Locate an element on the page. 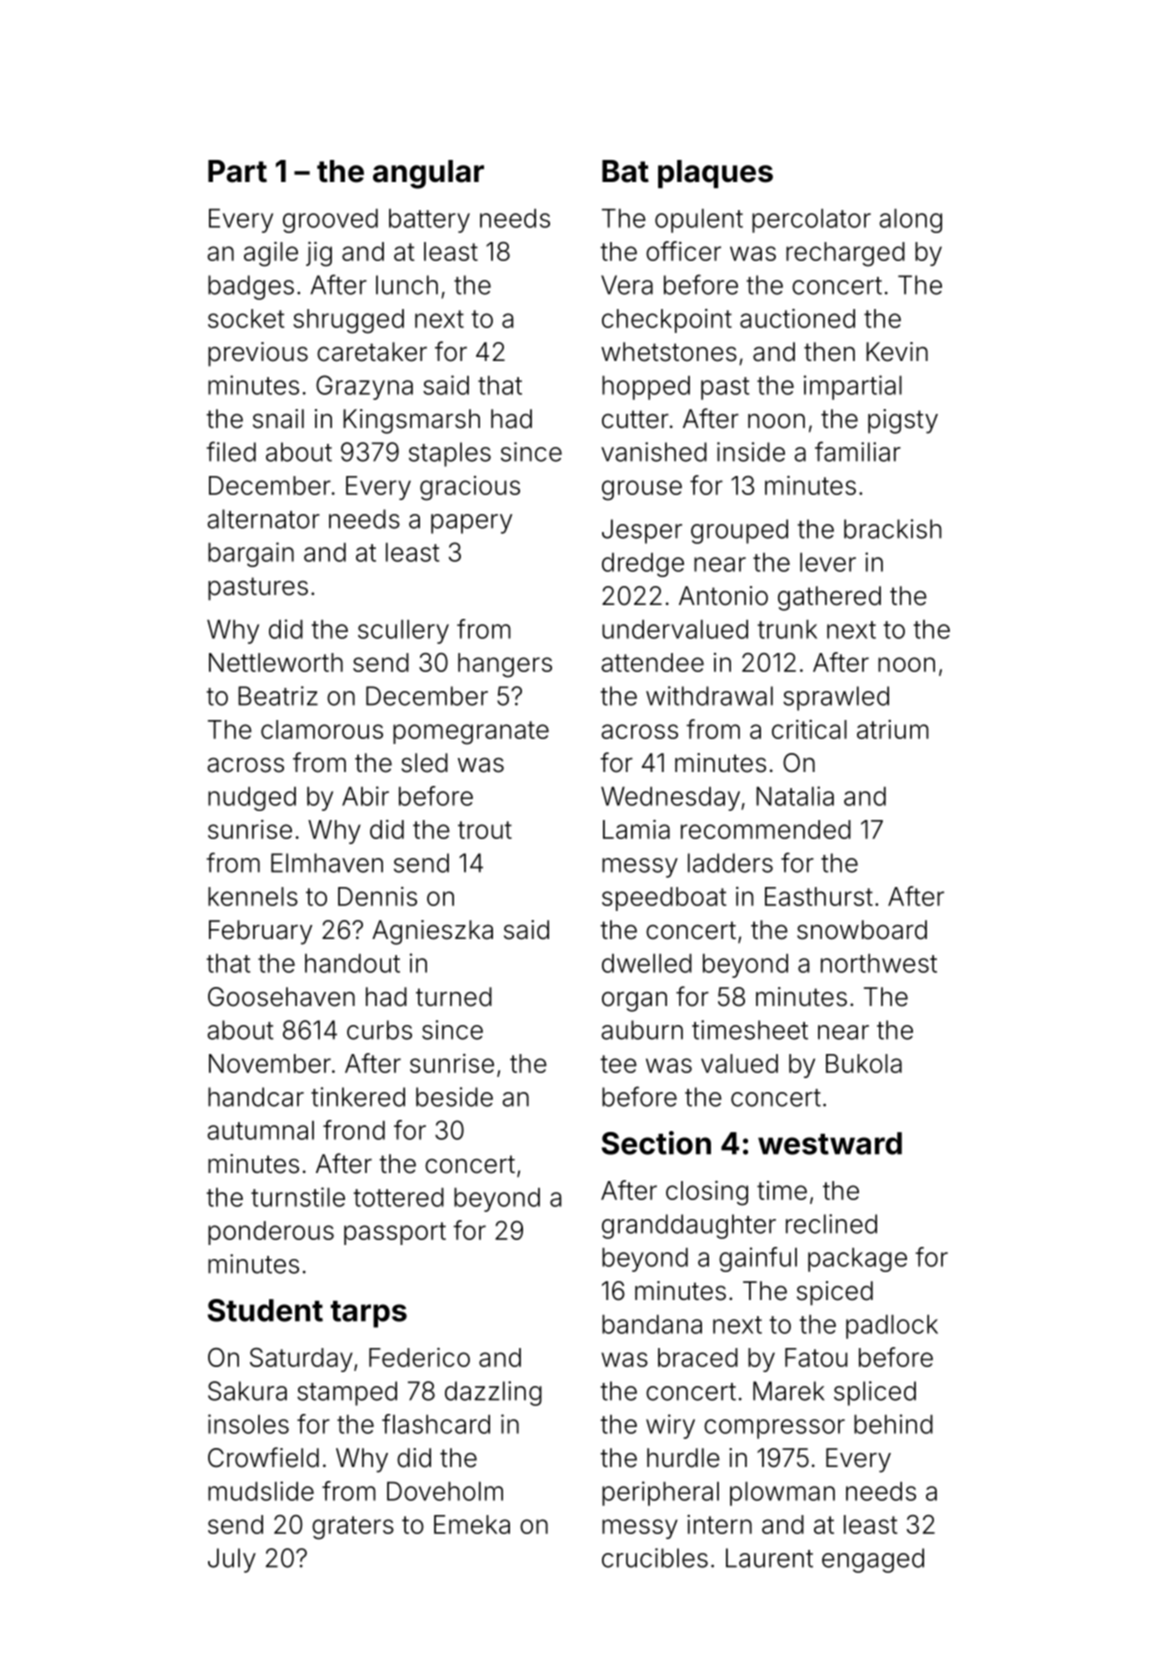  reclined is located at coordinates (831, 1224).
